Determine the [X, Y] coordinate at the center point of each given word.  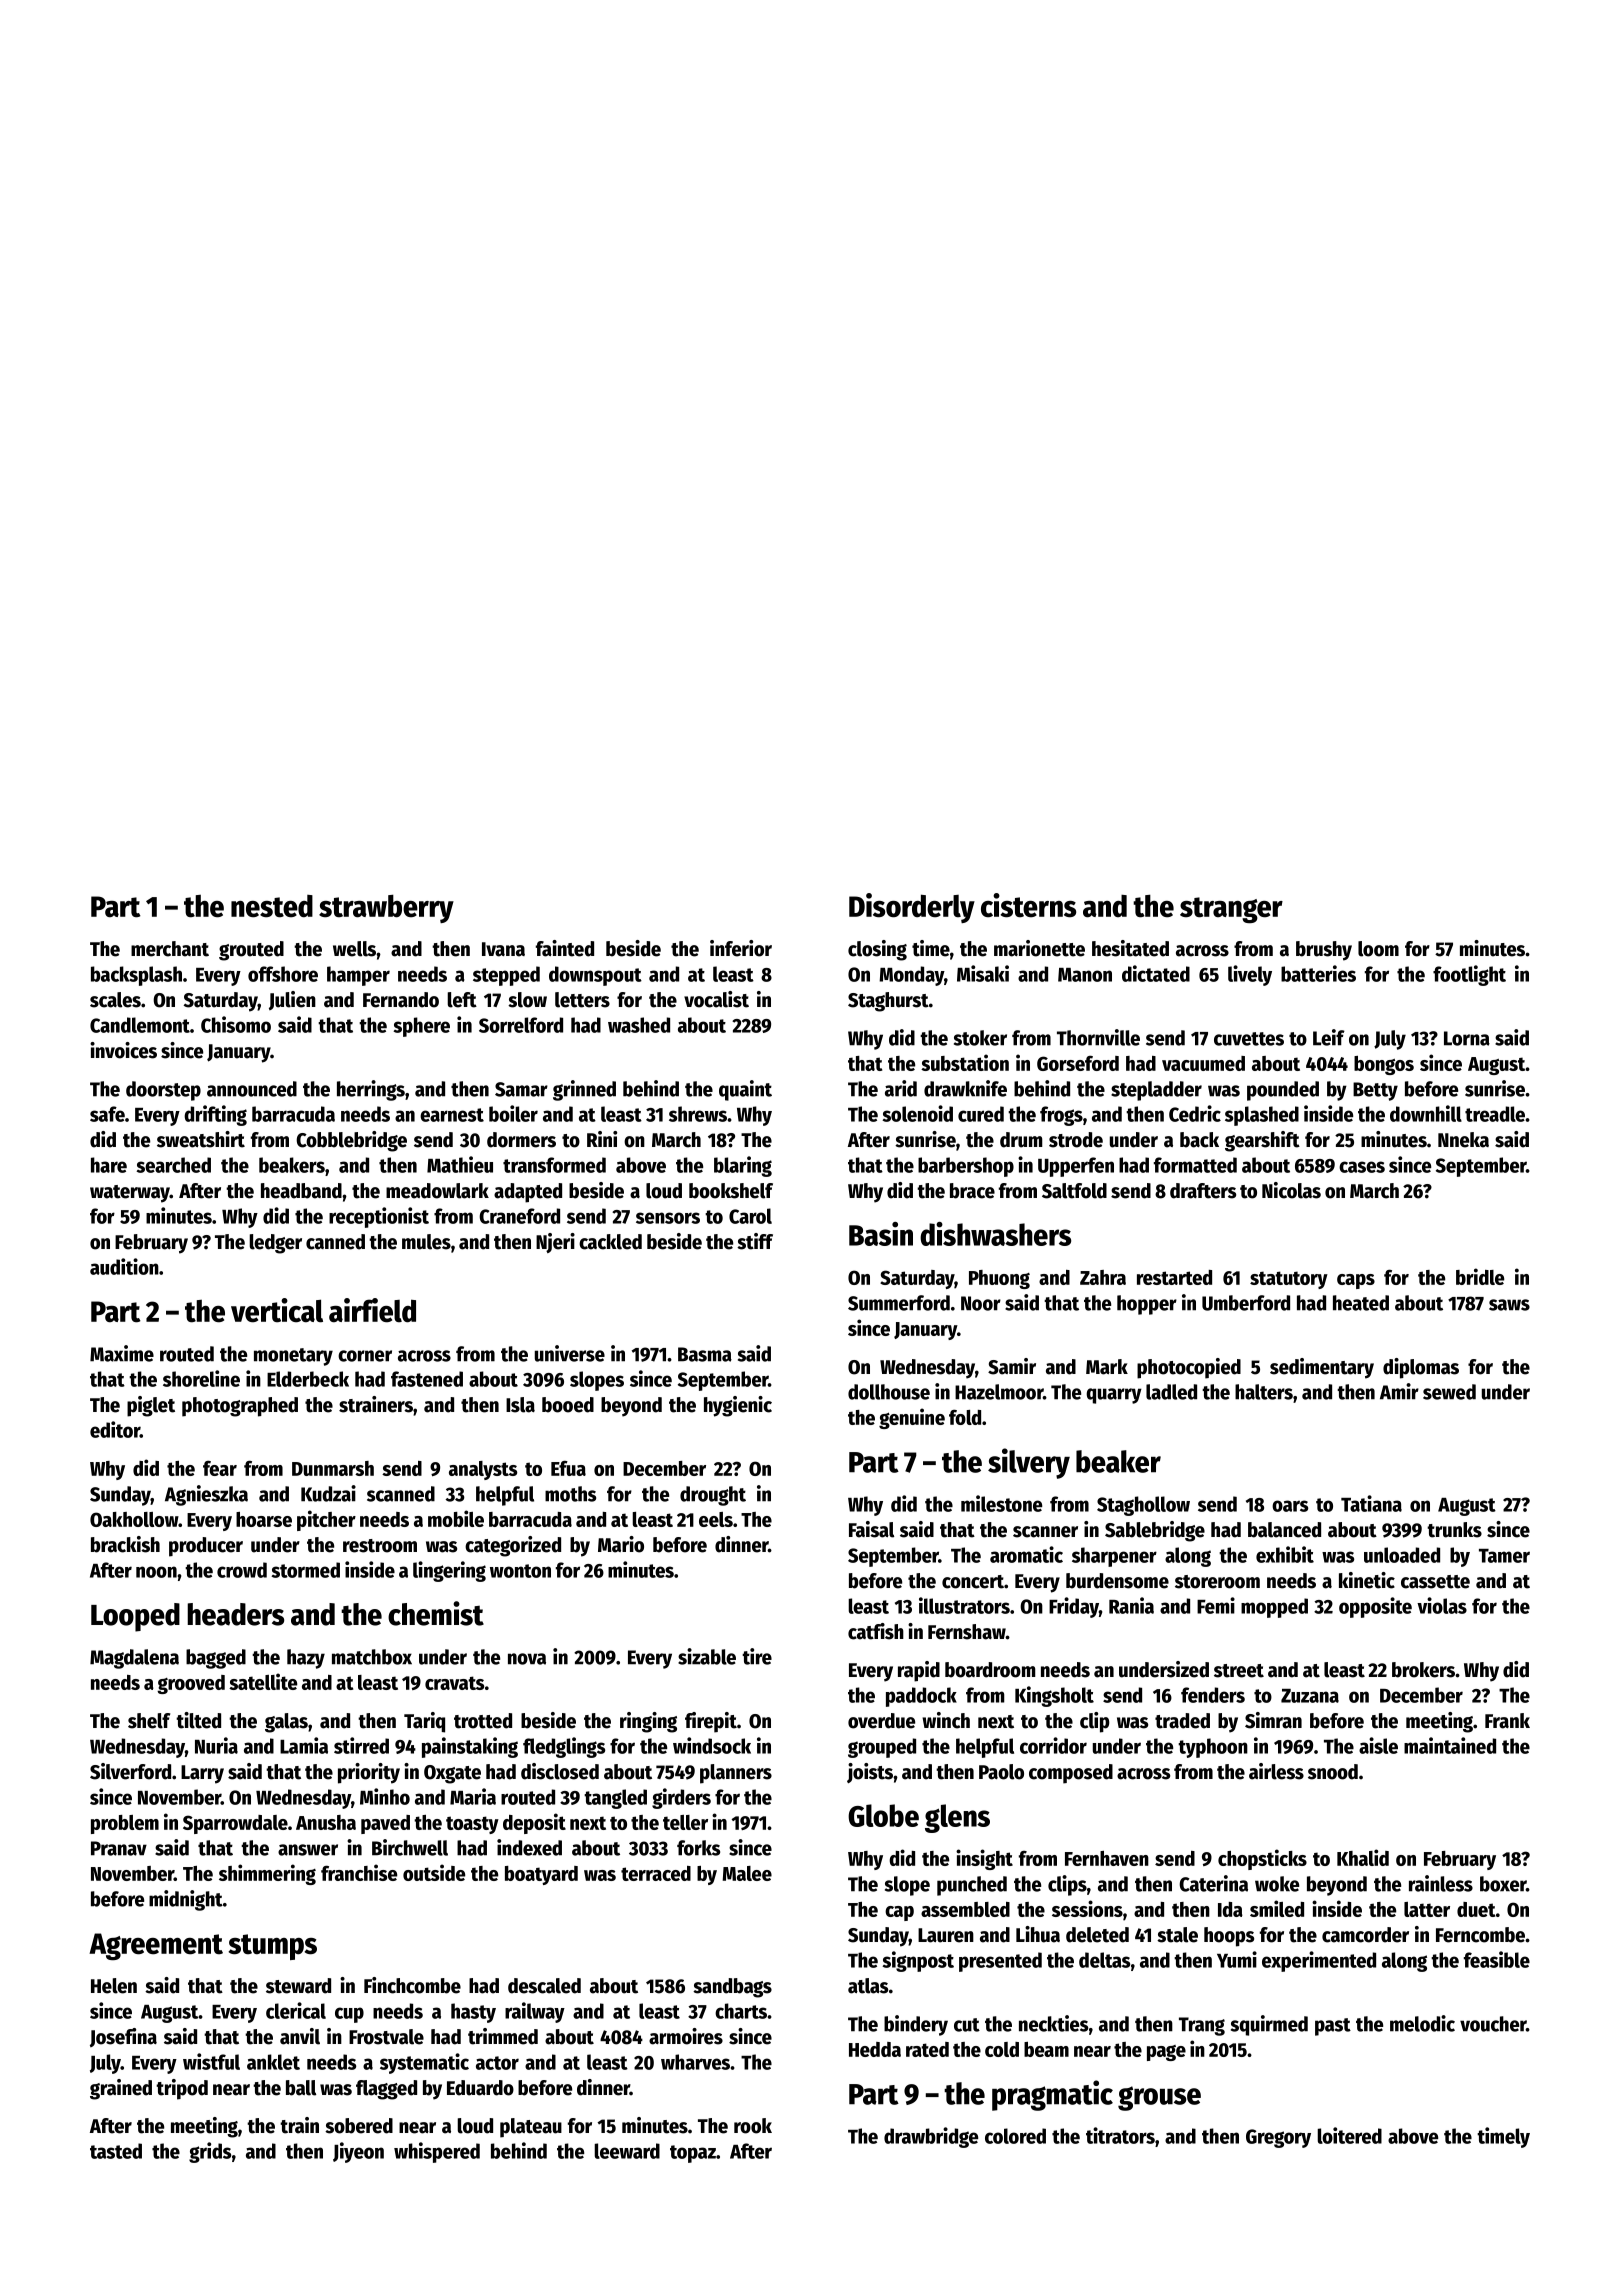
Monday [911, 976]
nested [272, 906]
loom [1378, 949]
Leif [1329, 1037]
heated [1361, 1303]
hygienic [738, 1406]
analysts [483, 1470]
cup [349, 2015]
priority [369, 1773]
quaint [745, 1090]
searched [173, 1165]
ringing [648, 1722]
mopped [1274, 1608]
